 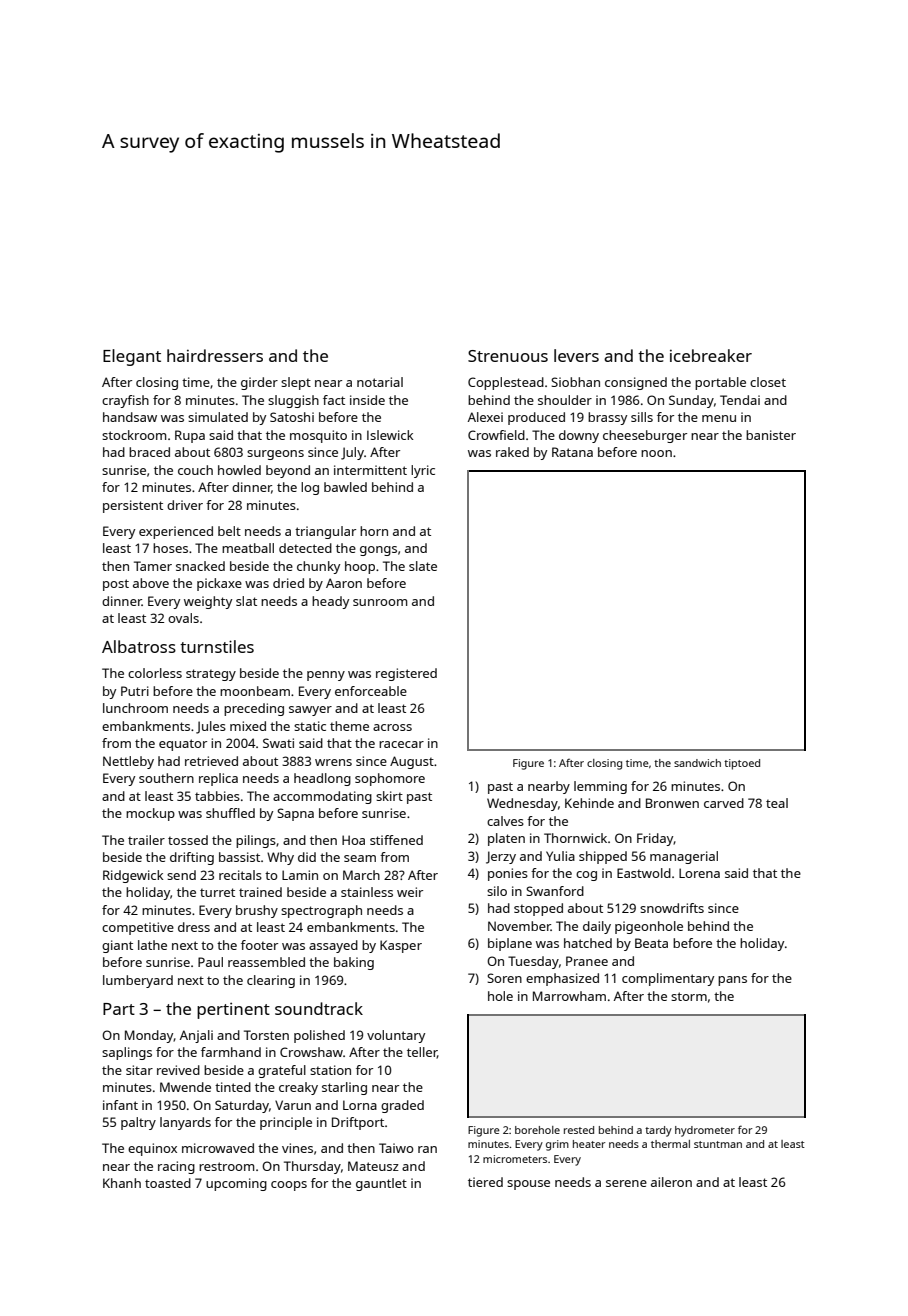 What do you see at coordinates (122, 1183) in the screenshot?
I see `Khanh` at bounding box center [122, 1183].
